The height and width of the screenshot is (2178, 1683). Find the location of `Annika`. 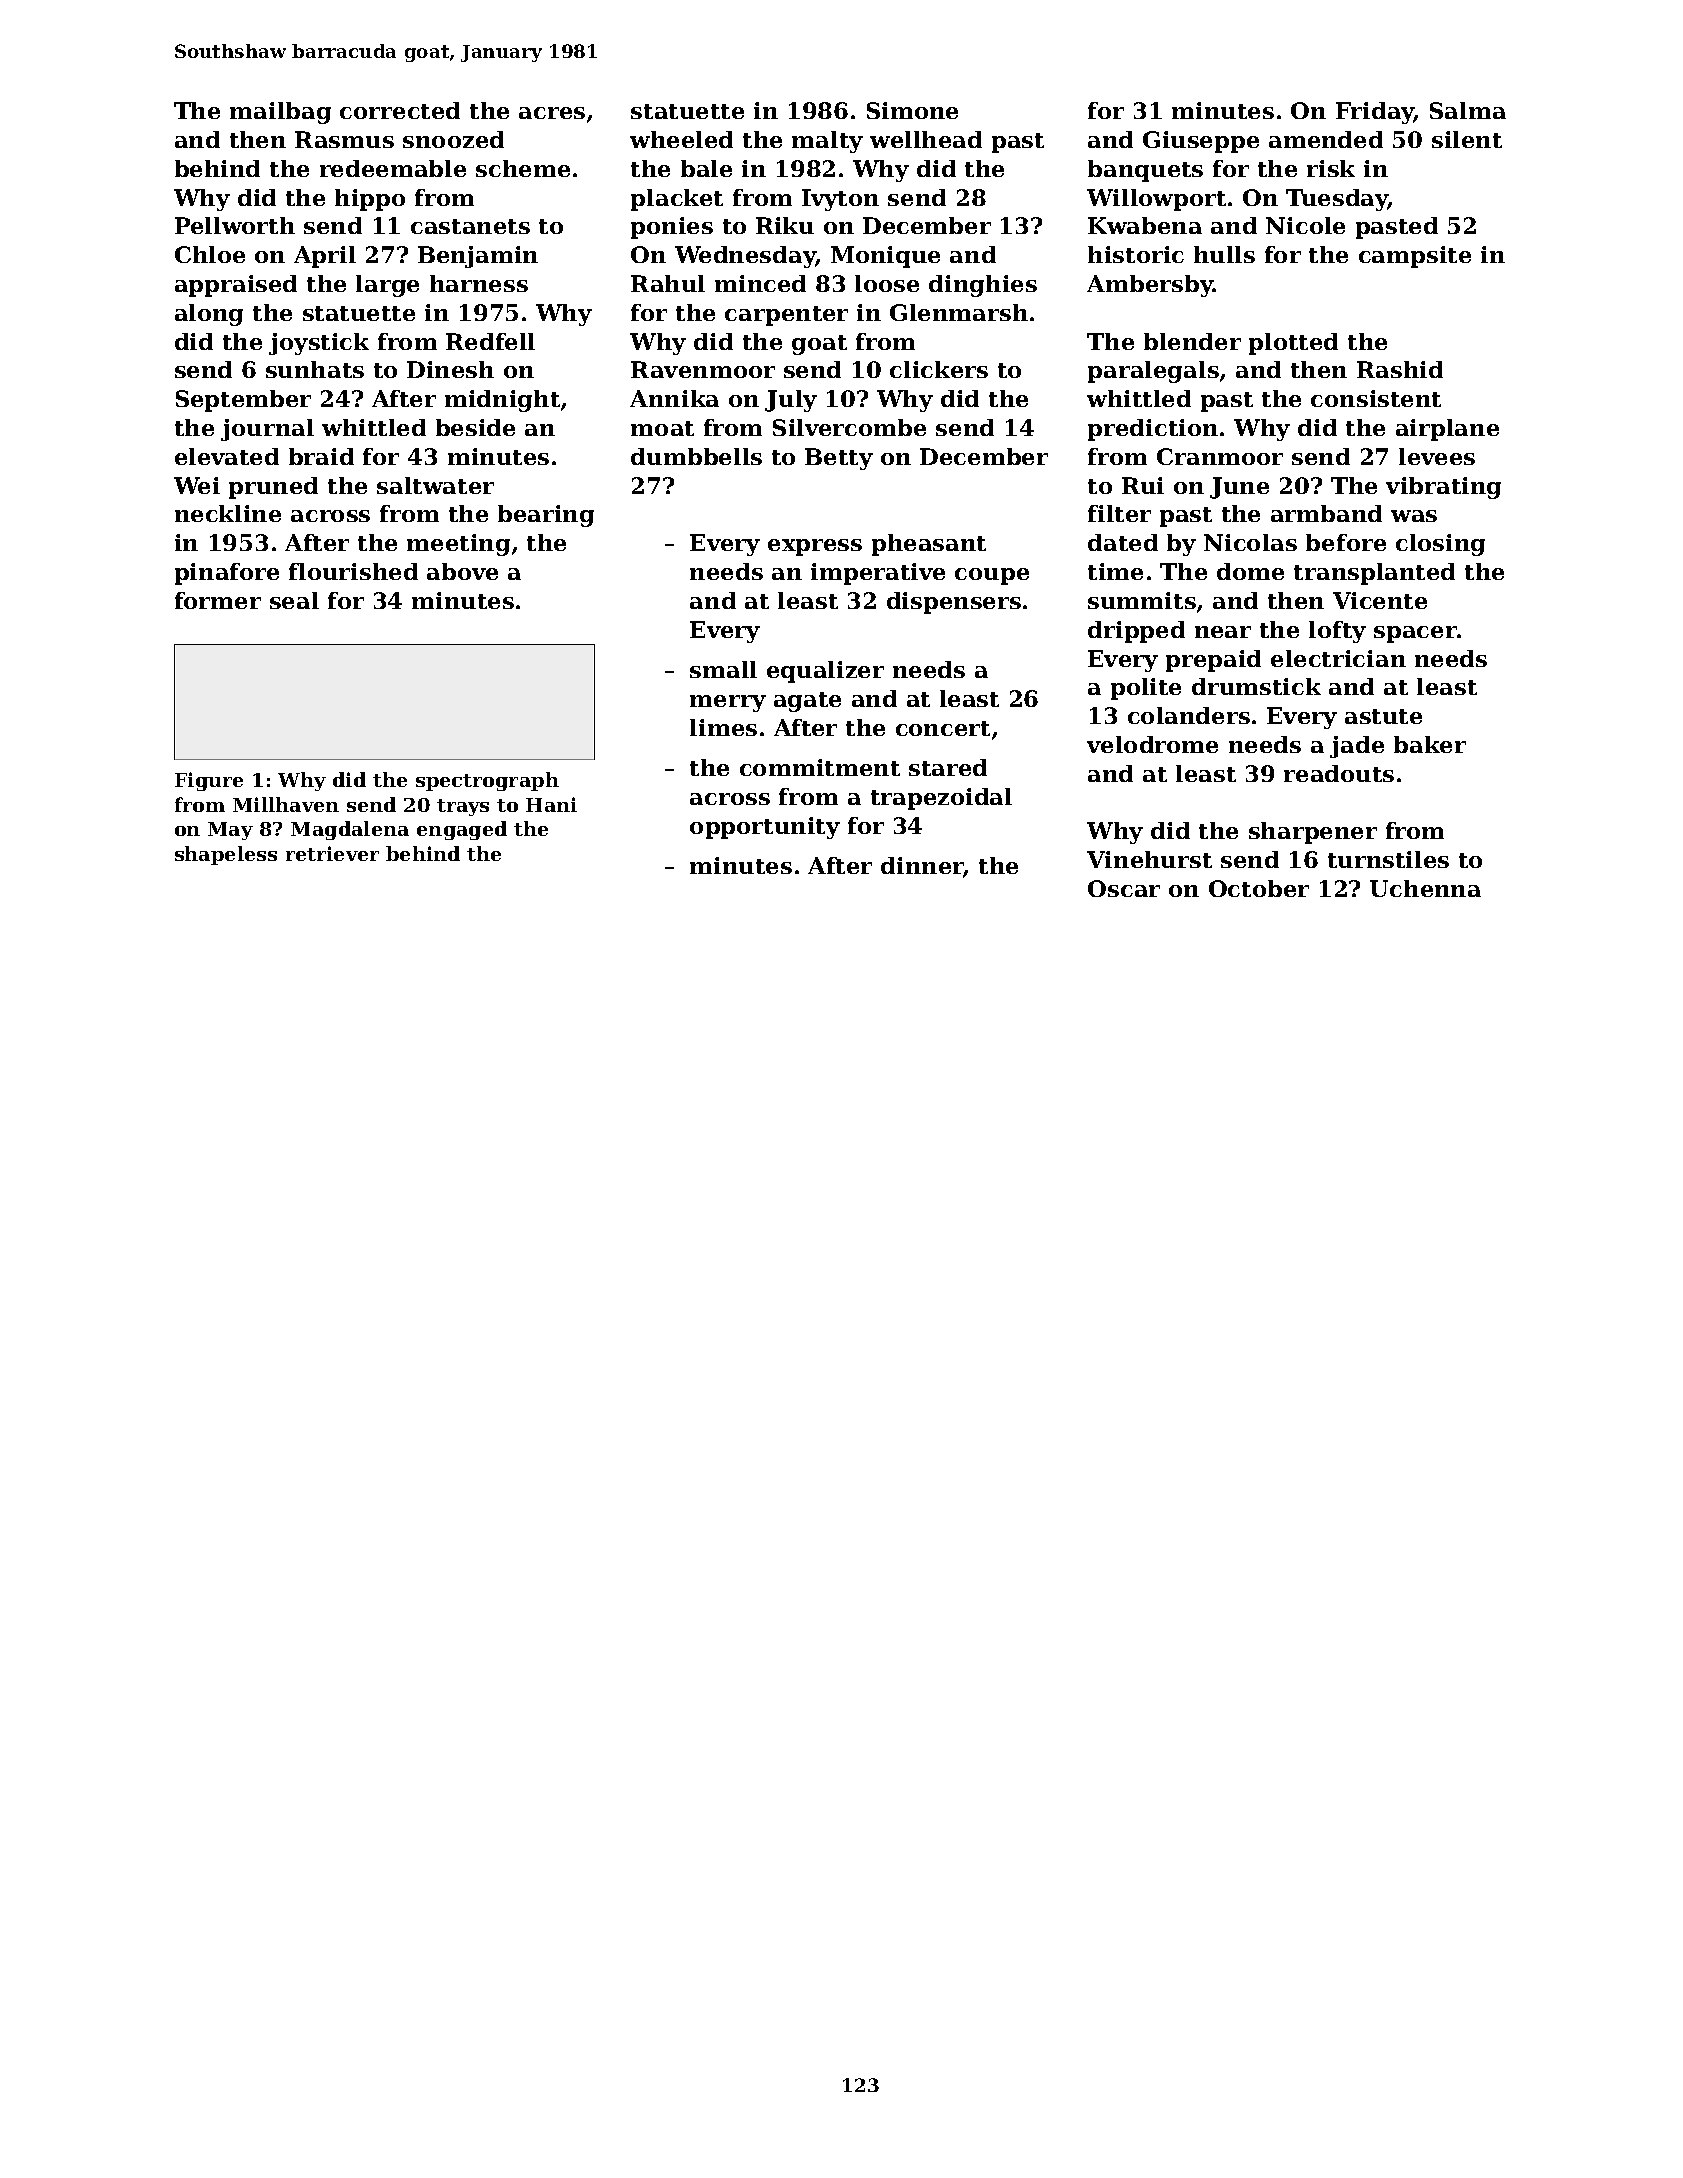

Annika is located at coordinates (674, 398).
